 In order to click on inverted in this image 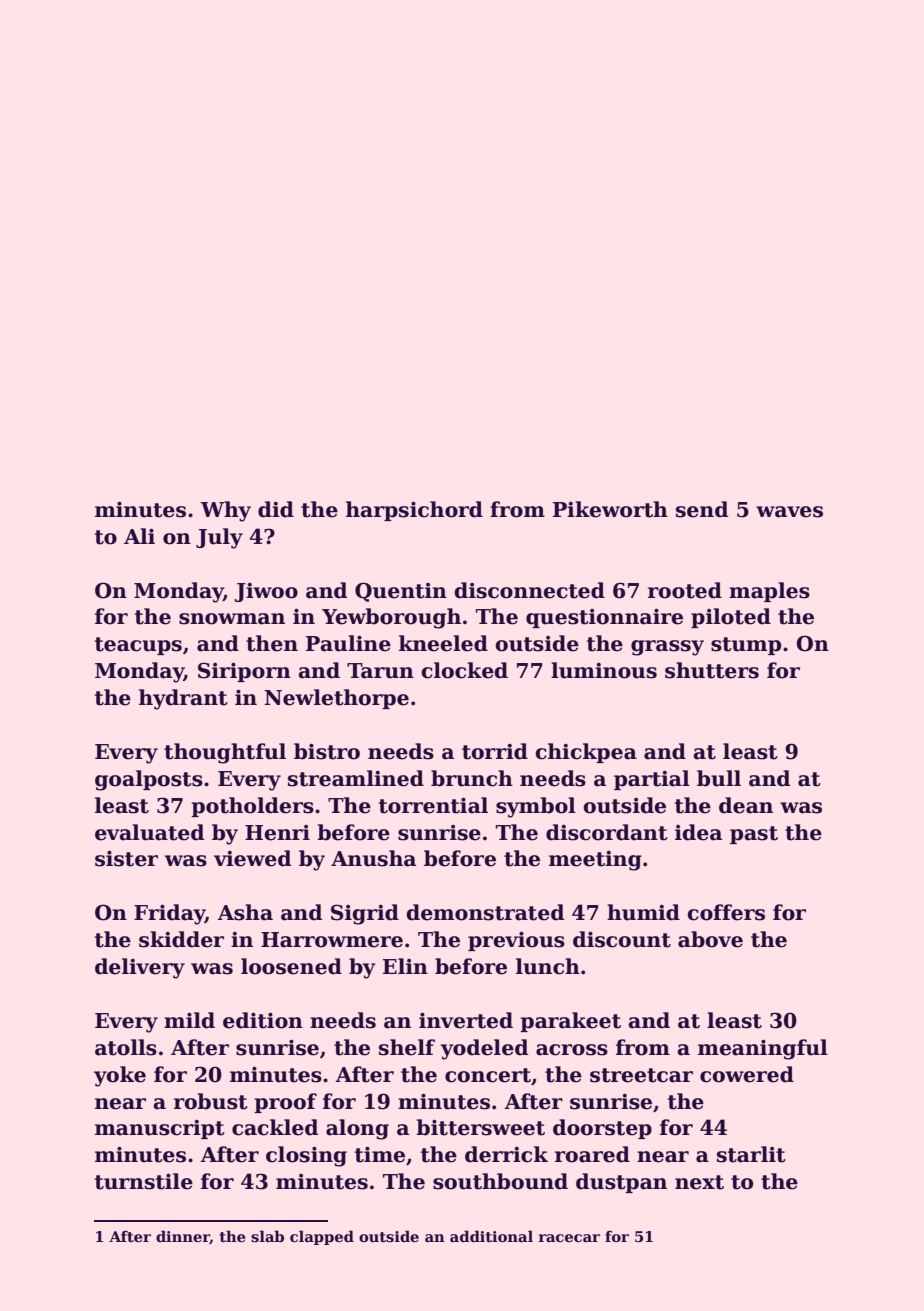, I will do `click(466, 1020)`.
